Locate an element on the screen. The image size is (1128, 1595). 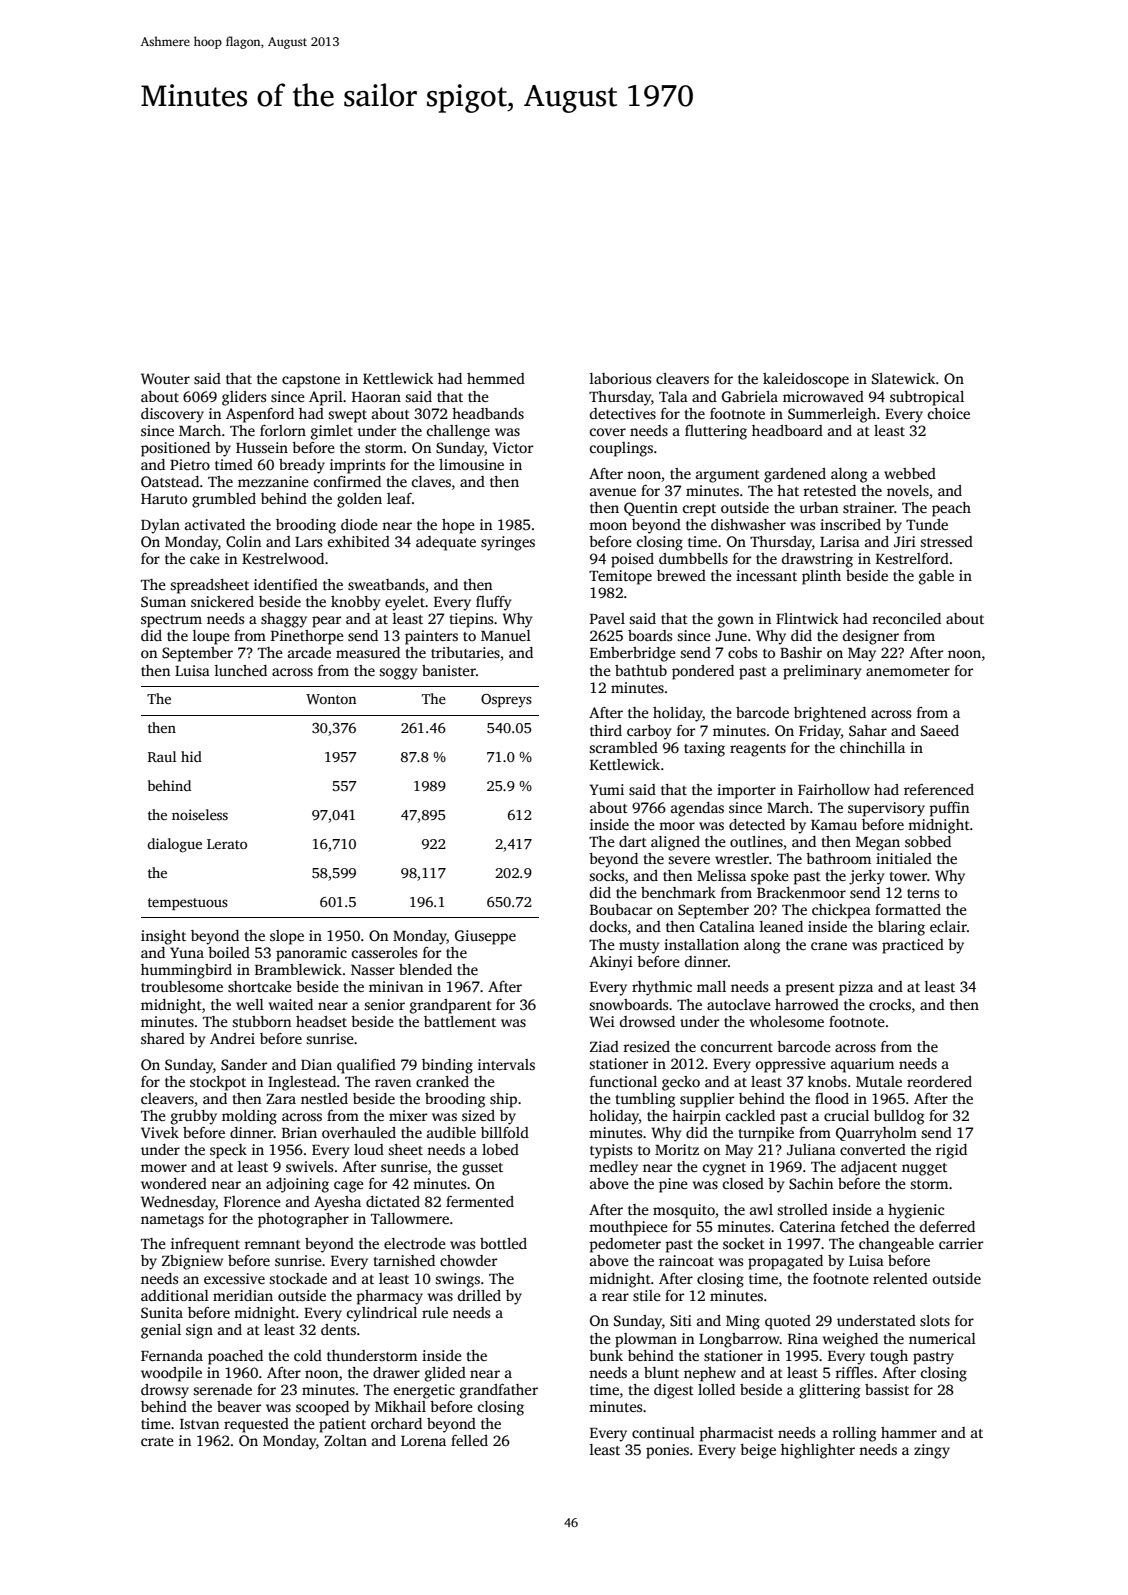
wholesome is located at coordinates (787, 1021).
